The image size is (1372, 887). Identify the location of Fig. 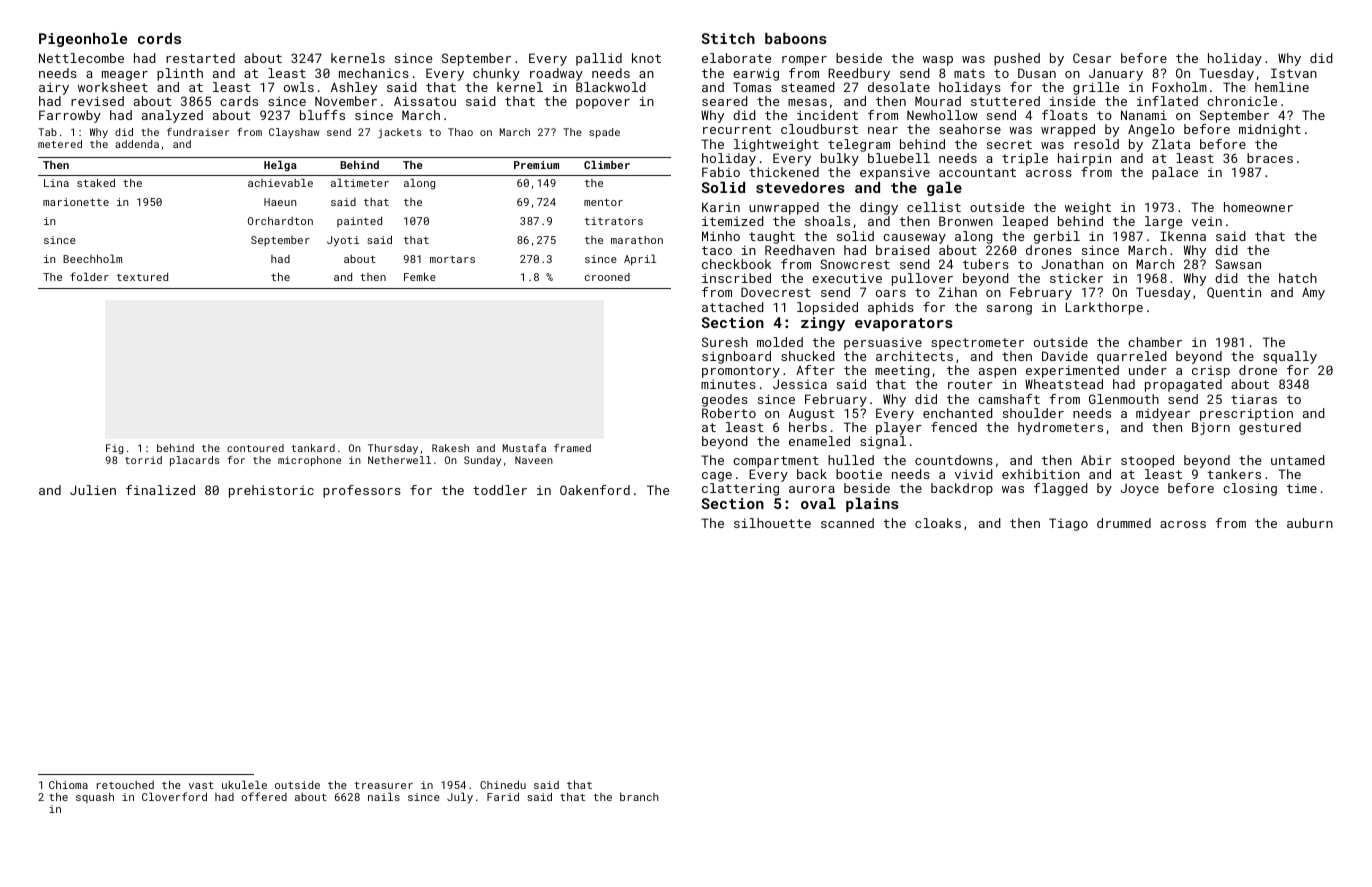
(114, 449).
